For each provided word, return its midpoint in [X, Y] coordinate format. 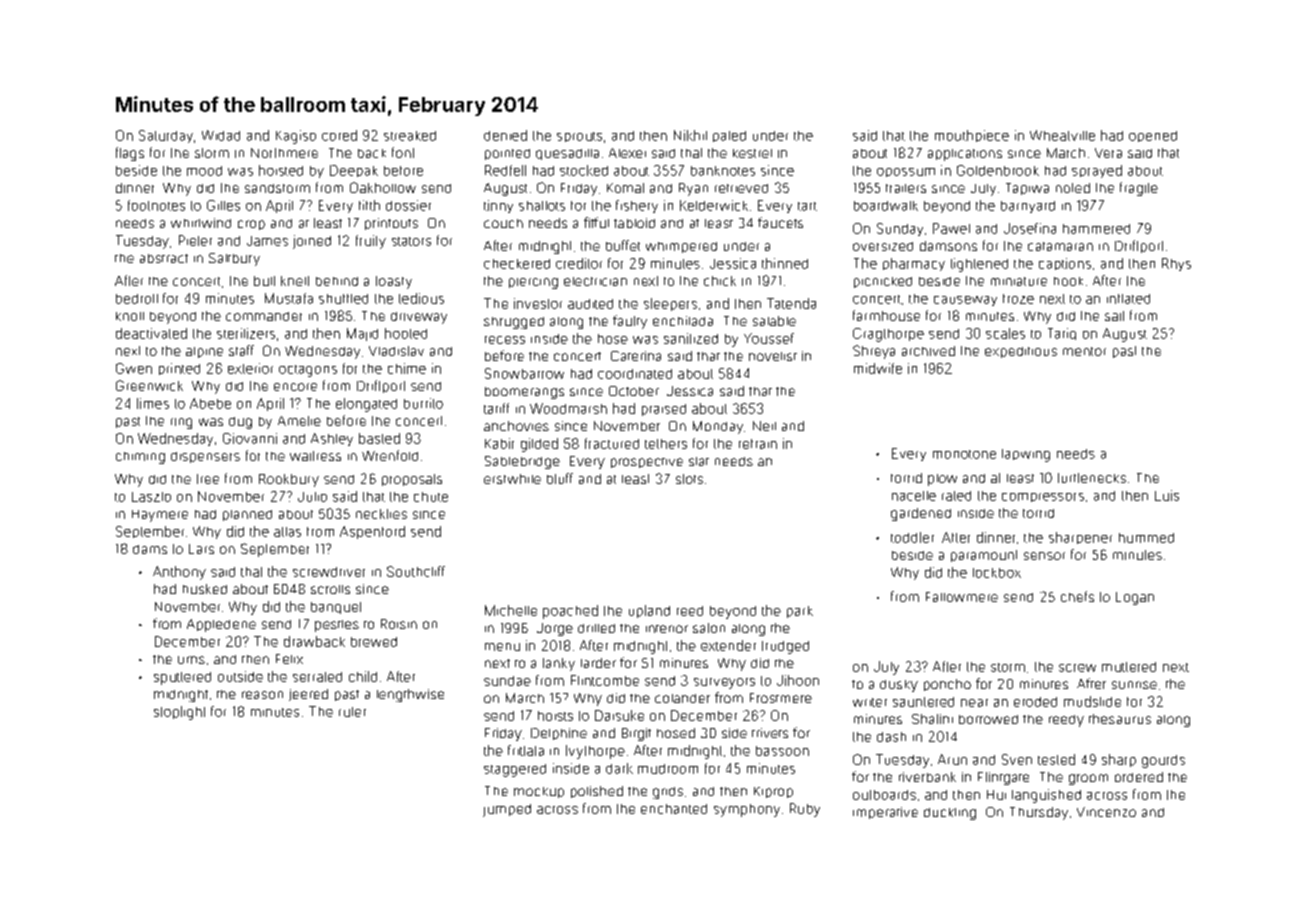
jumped [507, 810]
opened [1153, 136]
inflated [1128, 299]
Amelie [299, 421]
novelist [773, 356]
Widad [221, 135]
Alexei [627, 153]
